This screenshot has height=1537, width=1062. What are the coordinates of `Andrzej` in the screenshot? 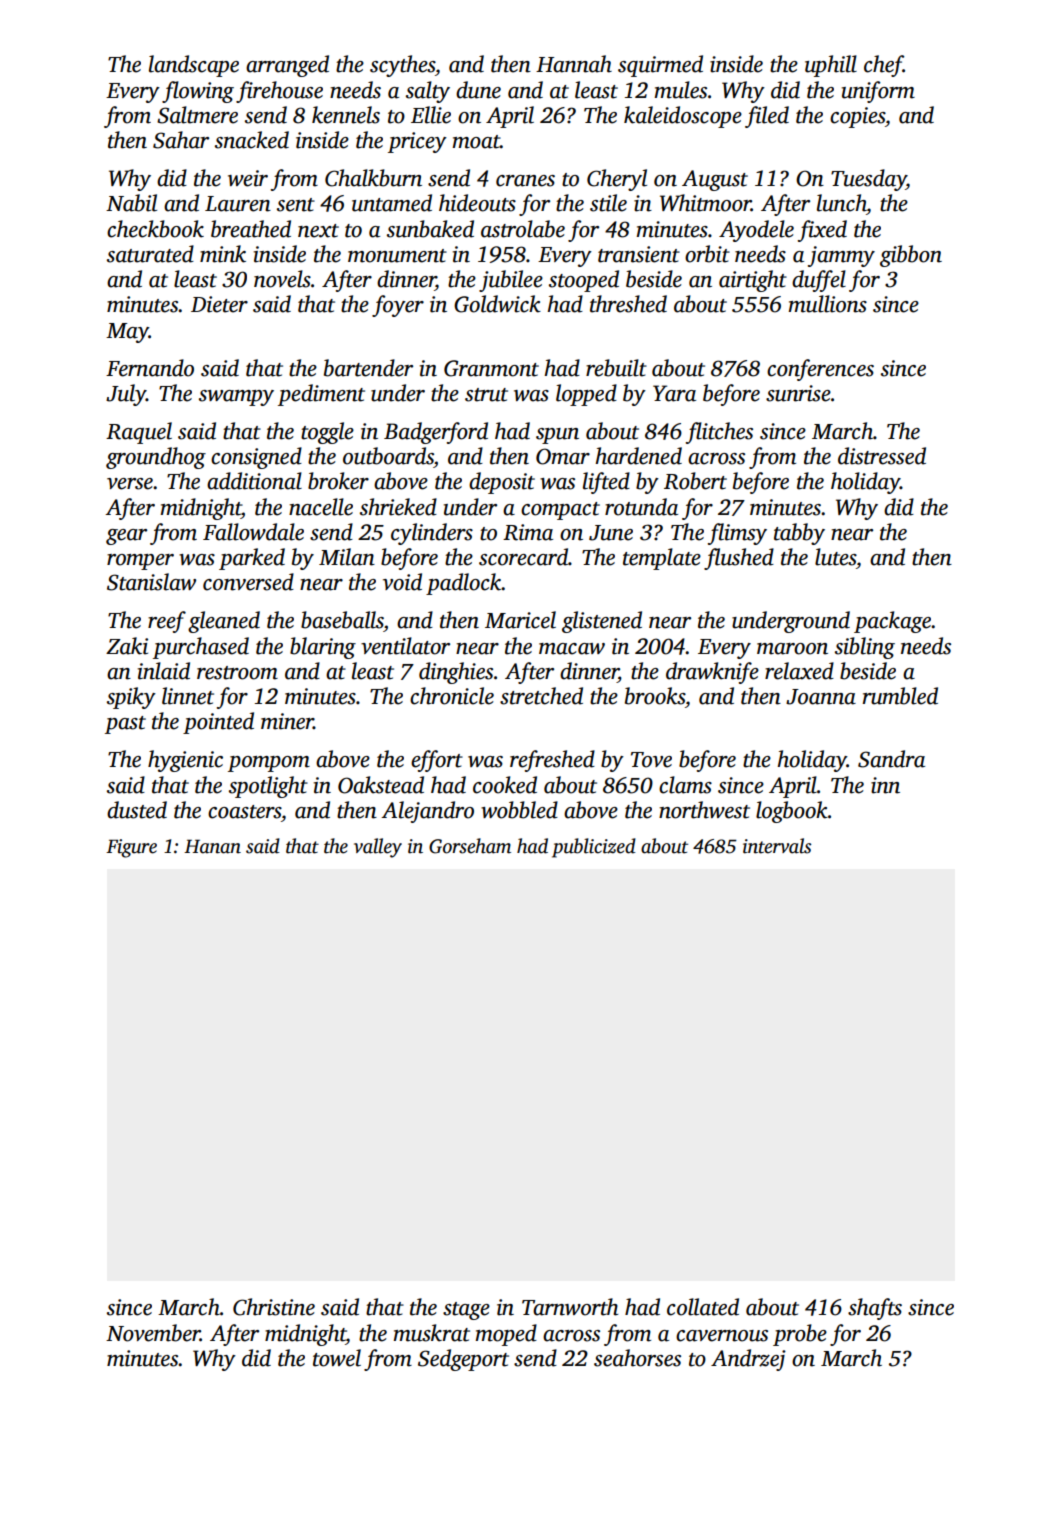 It's located at (748, 1360).
